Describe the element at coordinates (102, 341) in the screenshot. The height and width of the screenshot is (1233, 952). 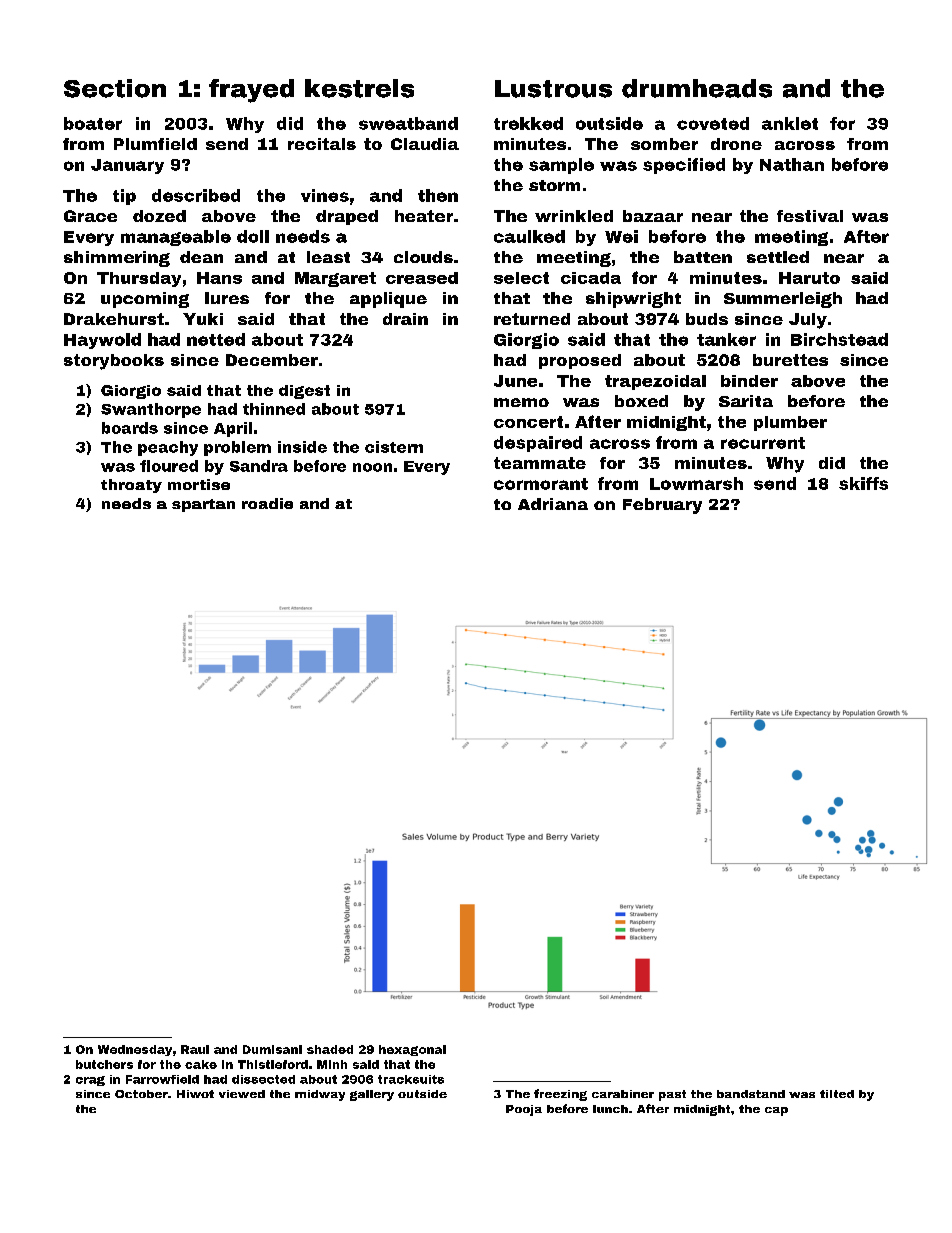
I see `Haywold` at that location.
